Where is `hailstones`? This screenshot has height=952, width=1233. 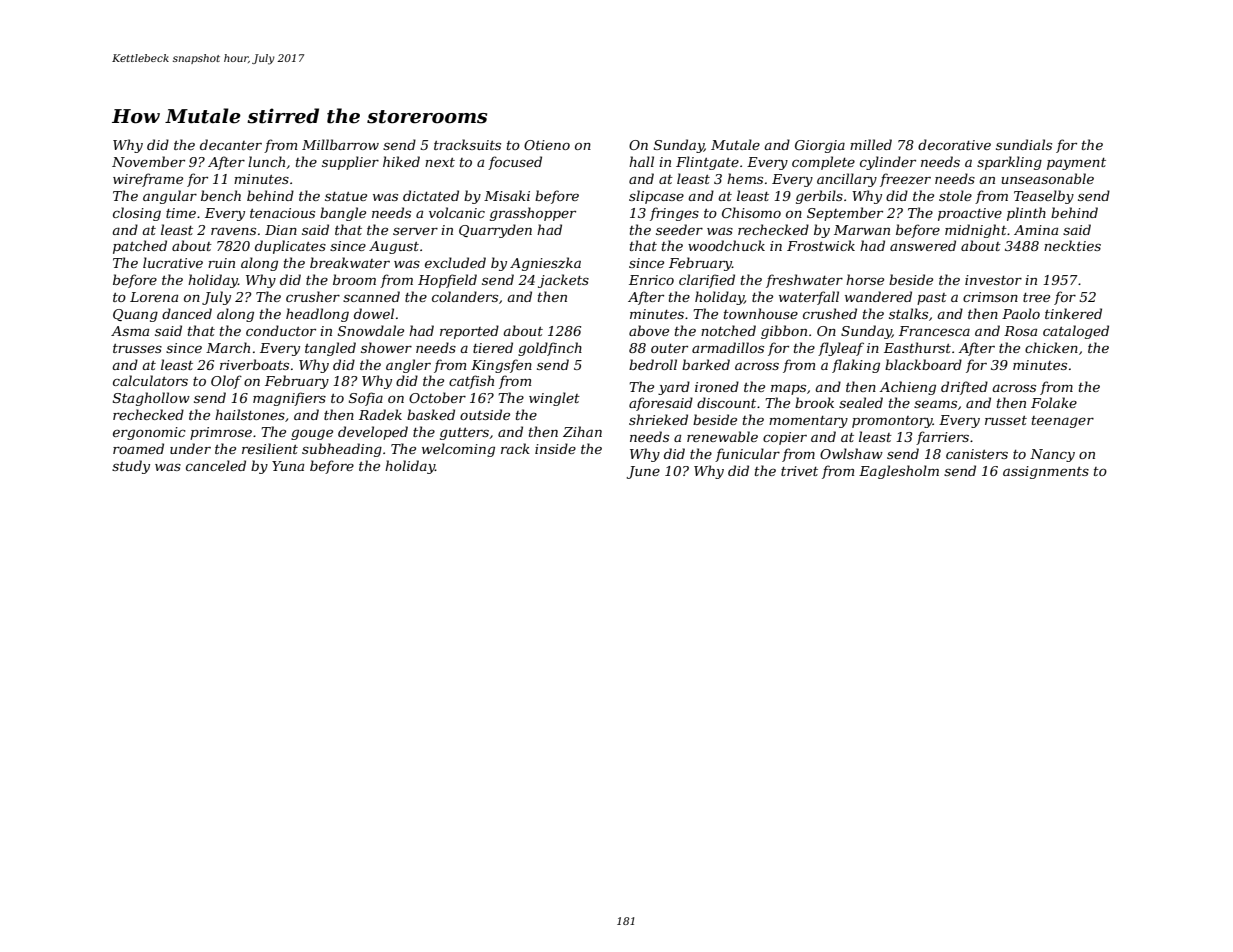
hailstones is located at coordinates (250, 414).
